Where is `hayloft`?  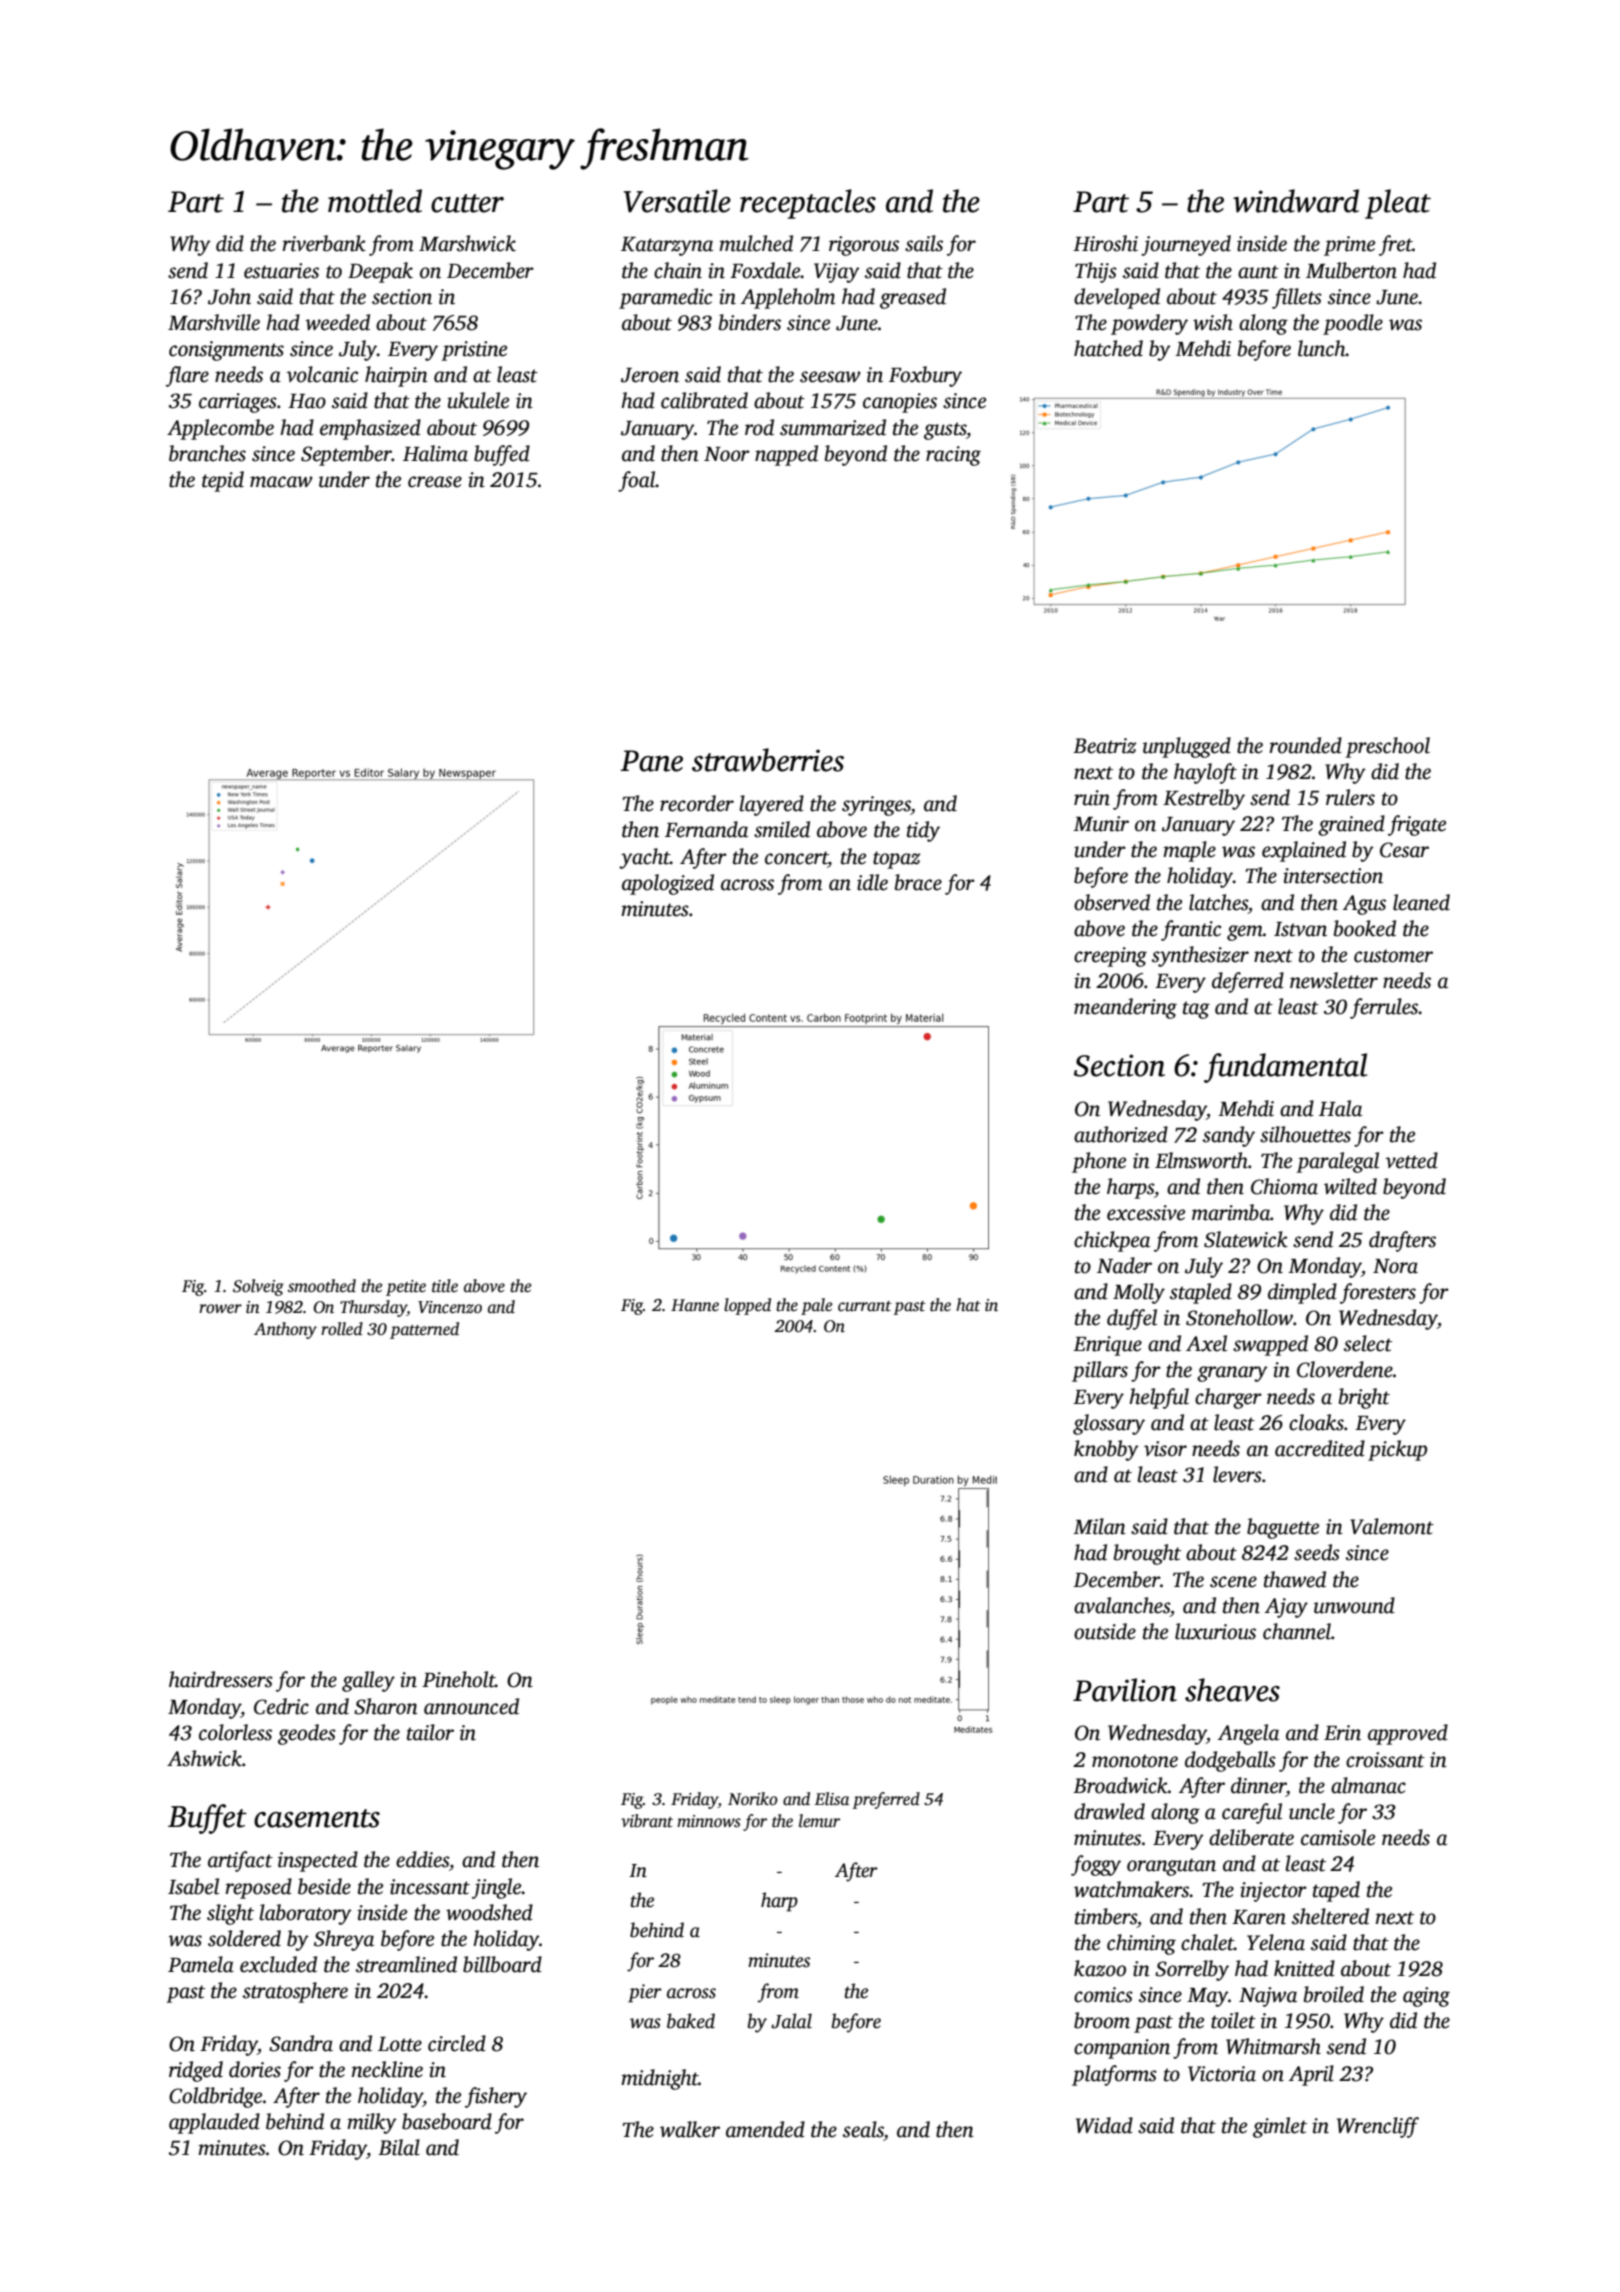
hayloft is located at coordinates (1205, 773).
